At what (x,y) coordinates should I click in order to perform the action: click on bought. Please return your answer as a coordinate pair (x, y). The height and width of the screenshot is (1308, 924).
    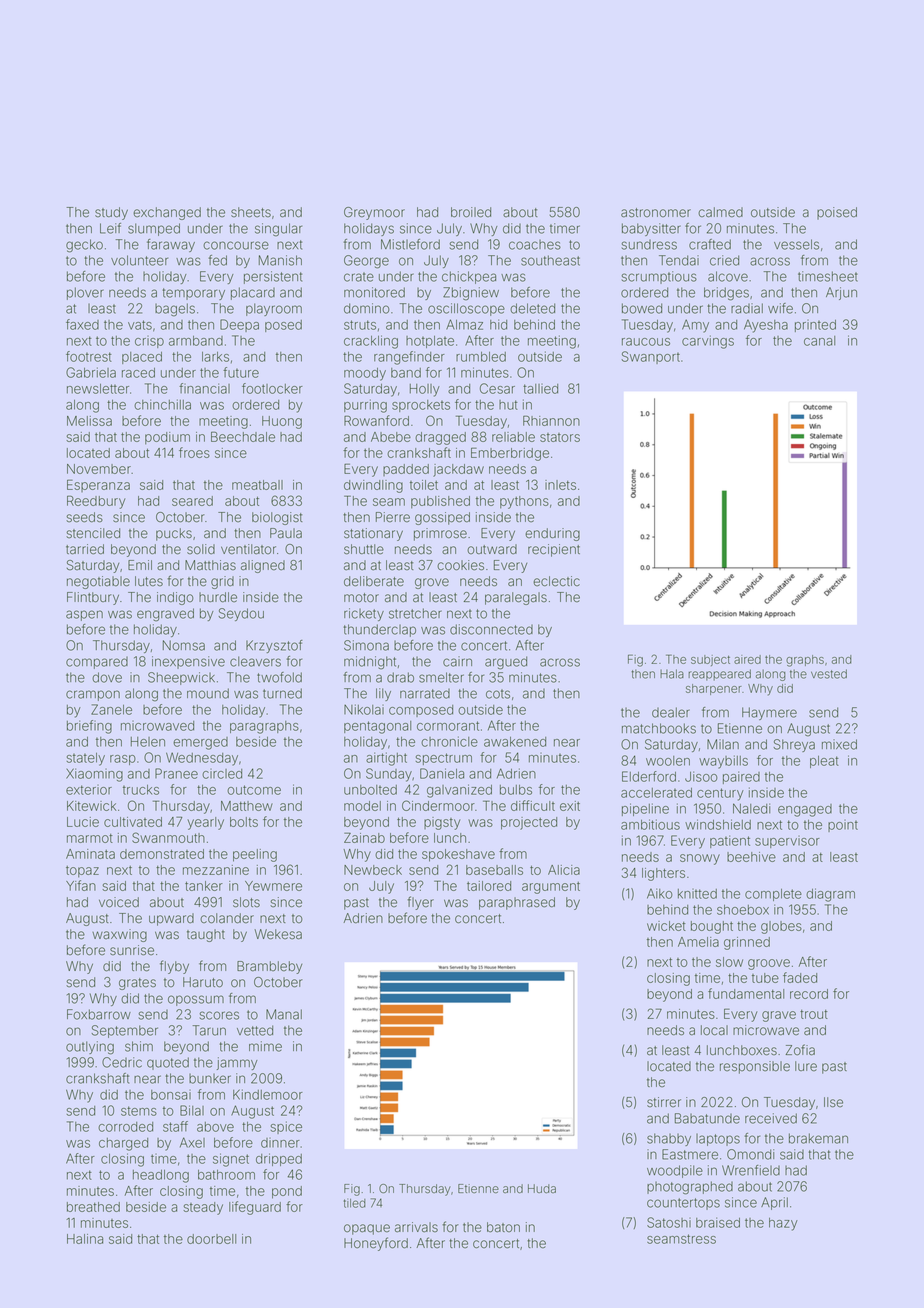
    Looking at the image, I should click on (712, 927).
